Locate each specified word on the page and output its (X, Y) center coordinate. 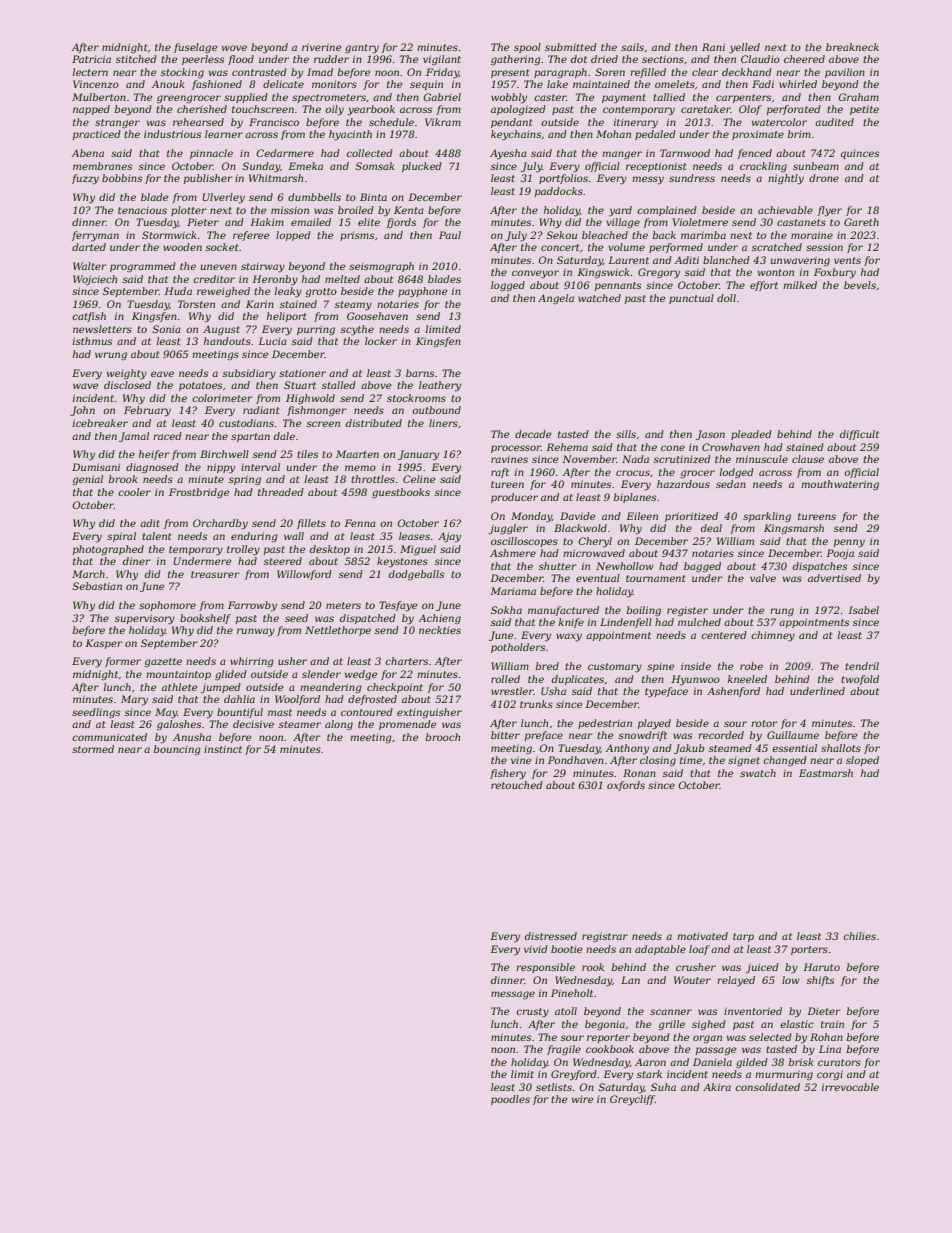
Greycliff (632, 1100)
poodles (510, 1100)
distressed (551, 936)
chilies (859, 936)
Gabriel (442, 97)
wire (582, 1099)
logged (508, 286)
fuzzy (85, 179)
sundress (692, 178)
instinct (223, 749)
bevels (860, 285)
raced (167, 436)
